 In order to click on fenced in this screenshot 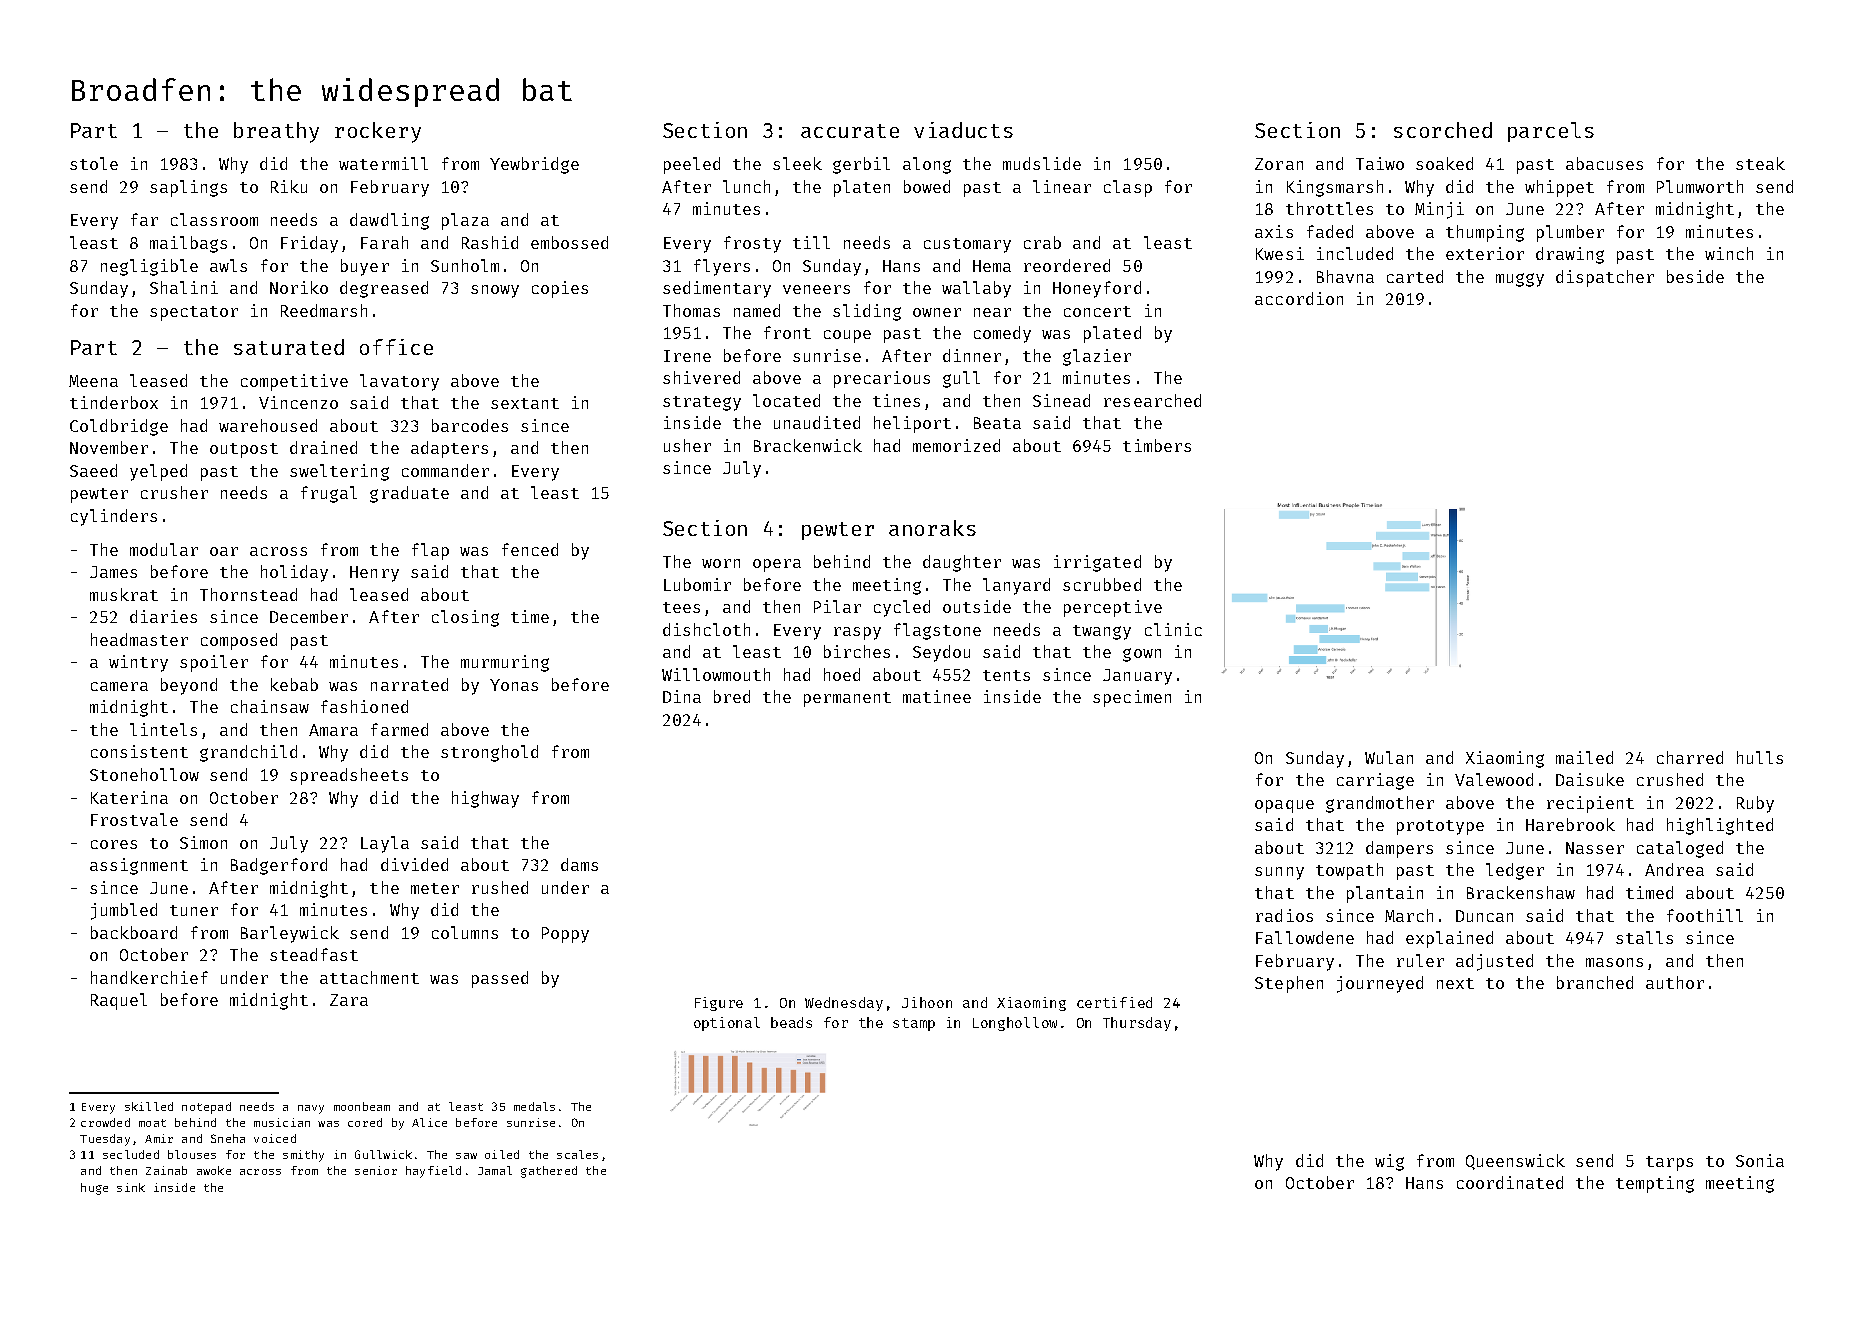, I will do `click(530, 549)`.
